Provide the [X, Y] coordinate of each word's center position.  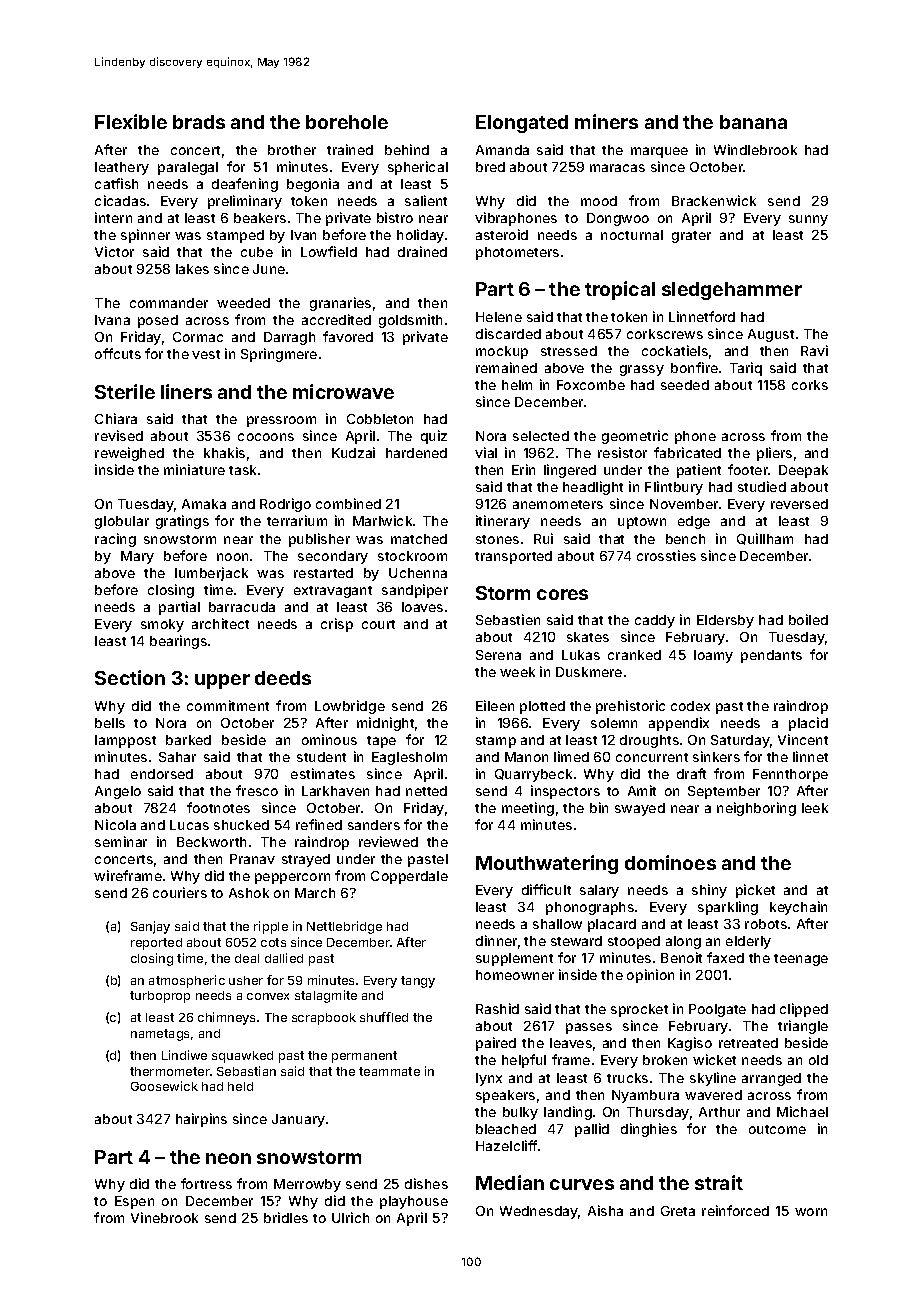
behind [407, 149]
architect [220, 623]
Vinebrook [164, 1217]
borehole [347, 122]
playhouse [414, 1202]
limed [571, 756]
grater [691, 237]
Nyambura [645, 1096]
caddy [655, 621]
